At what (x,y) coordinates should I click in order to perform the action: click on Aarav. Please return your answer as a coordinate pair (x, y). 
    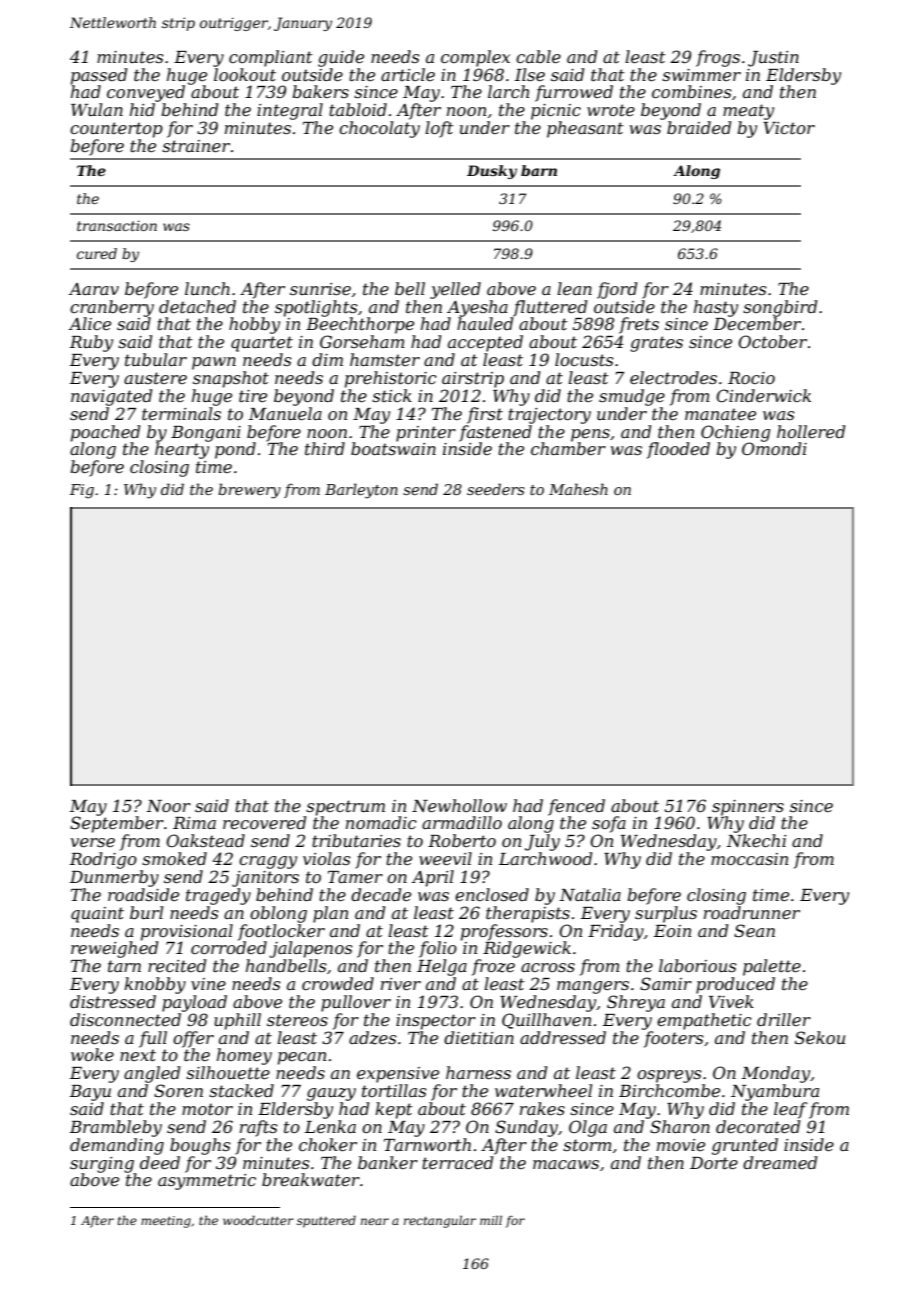
    Looking at the image, I should click on (94, 289).
